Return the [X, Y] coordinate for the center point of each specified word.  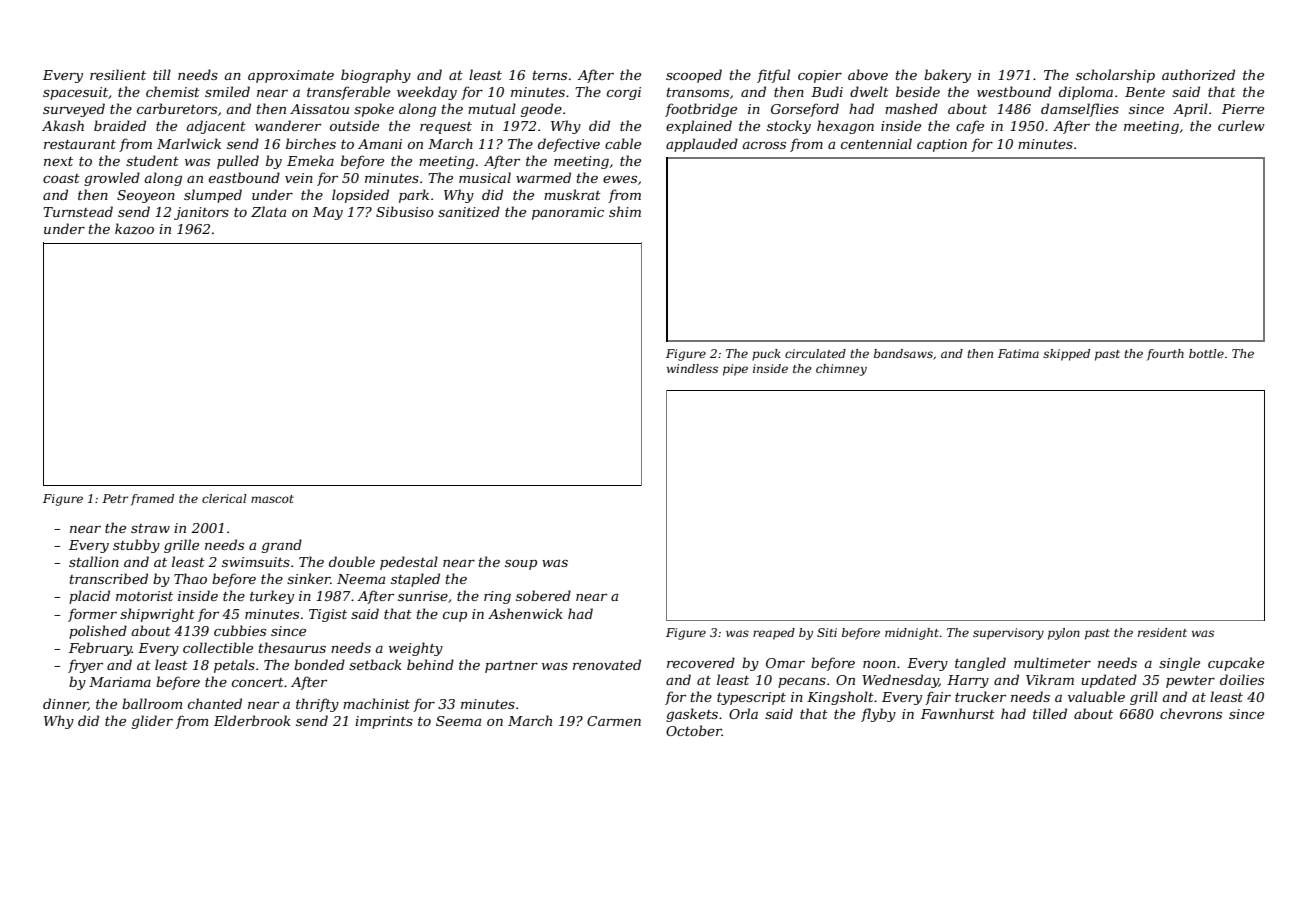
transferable [348, 93]
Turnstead [78, 211]
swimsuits [256, 562]
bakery [947, 76]
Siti [827, 632]
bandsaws [903, 353]
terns [550, 75]
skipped [1066, 355]
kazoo [134, 229]
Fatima [1018, 353]
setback [375, 664]
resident [1162, 632]
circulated [815, 353]
